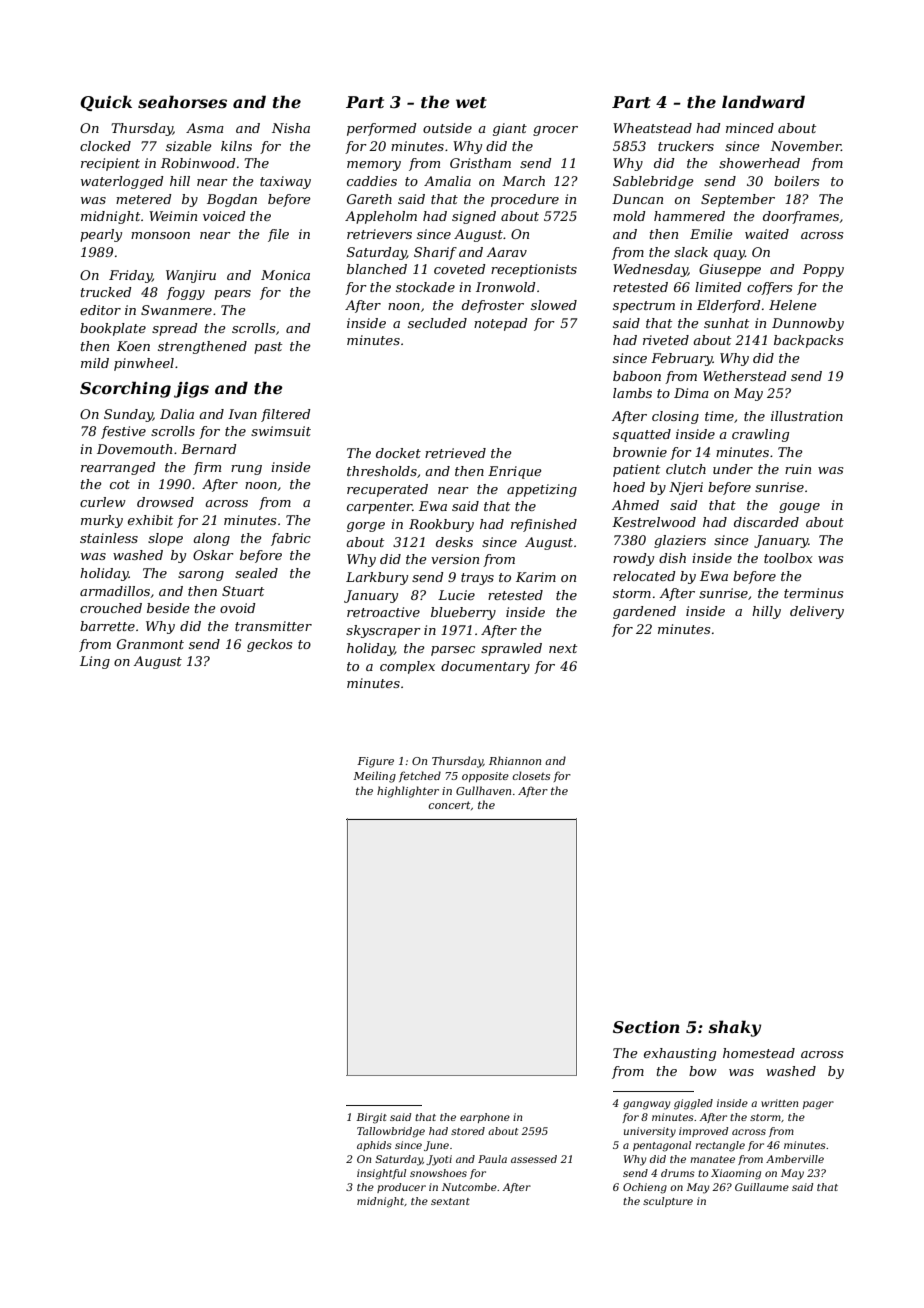 The height and width of the page is (1308, 924). I want to click on seahorses, so click(182, 101).
